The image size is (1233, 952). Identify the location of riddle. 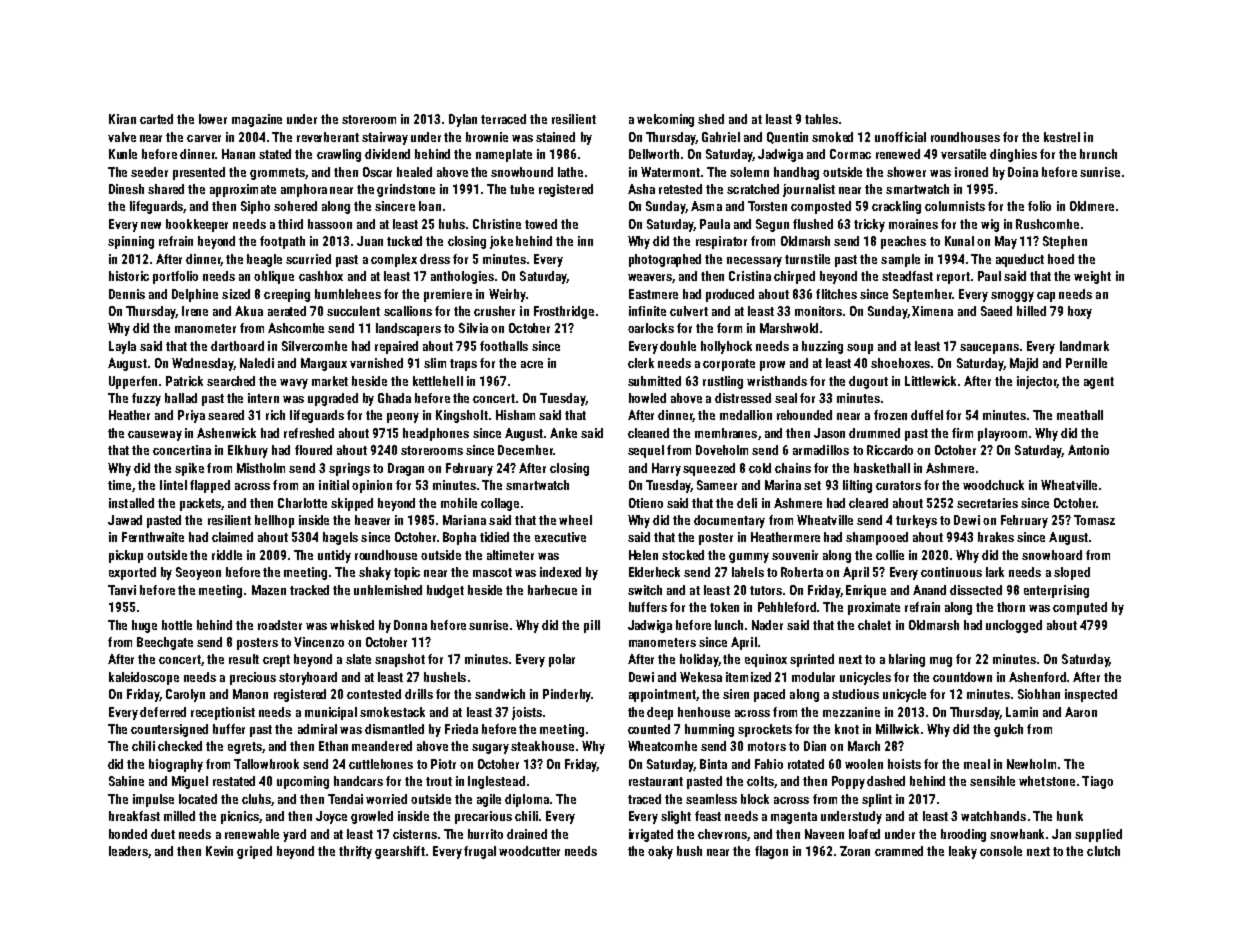
(227, 555).
